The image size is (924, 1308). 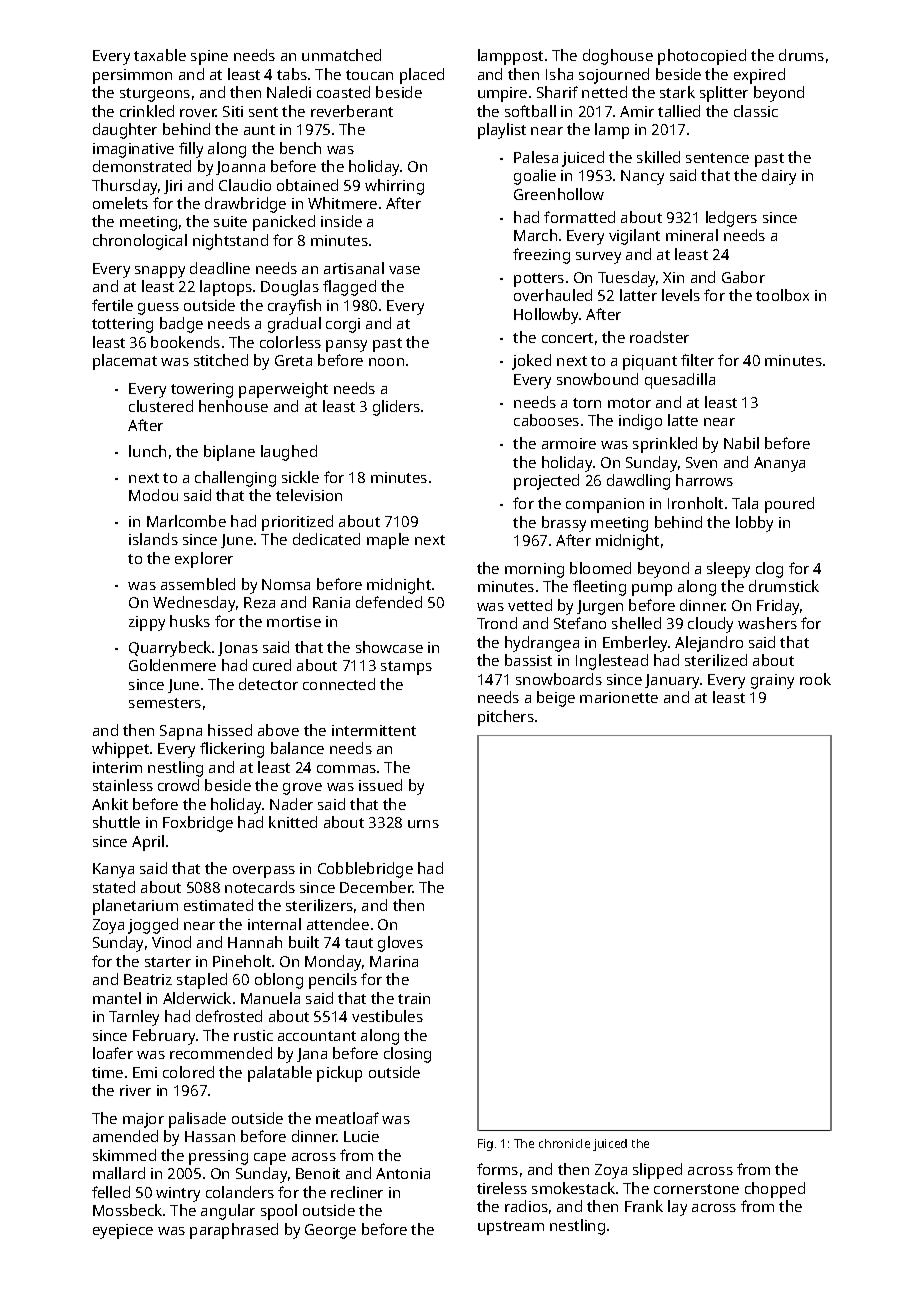 I want to click on laptops, so click(x=226, y=288).
